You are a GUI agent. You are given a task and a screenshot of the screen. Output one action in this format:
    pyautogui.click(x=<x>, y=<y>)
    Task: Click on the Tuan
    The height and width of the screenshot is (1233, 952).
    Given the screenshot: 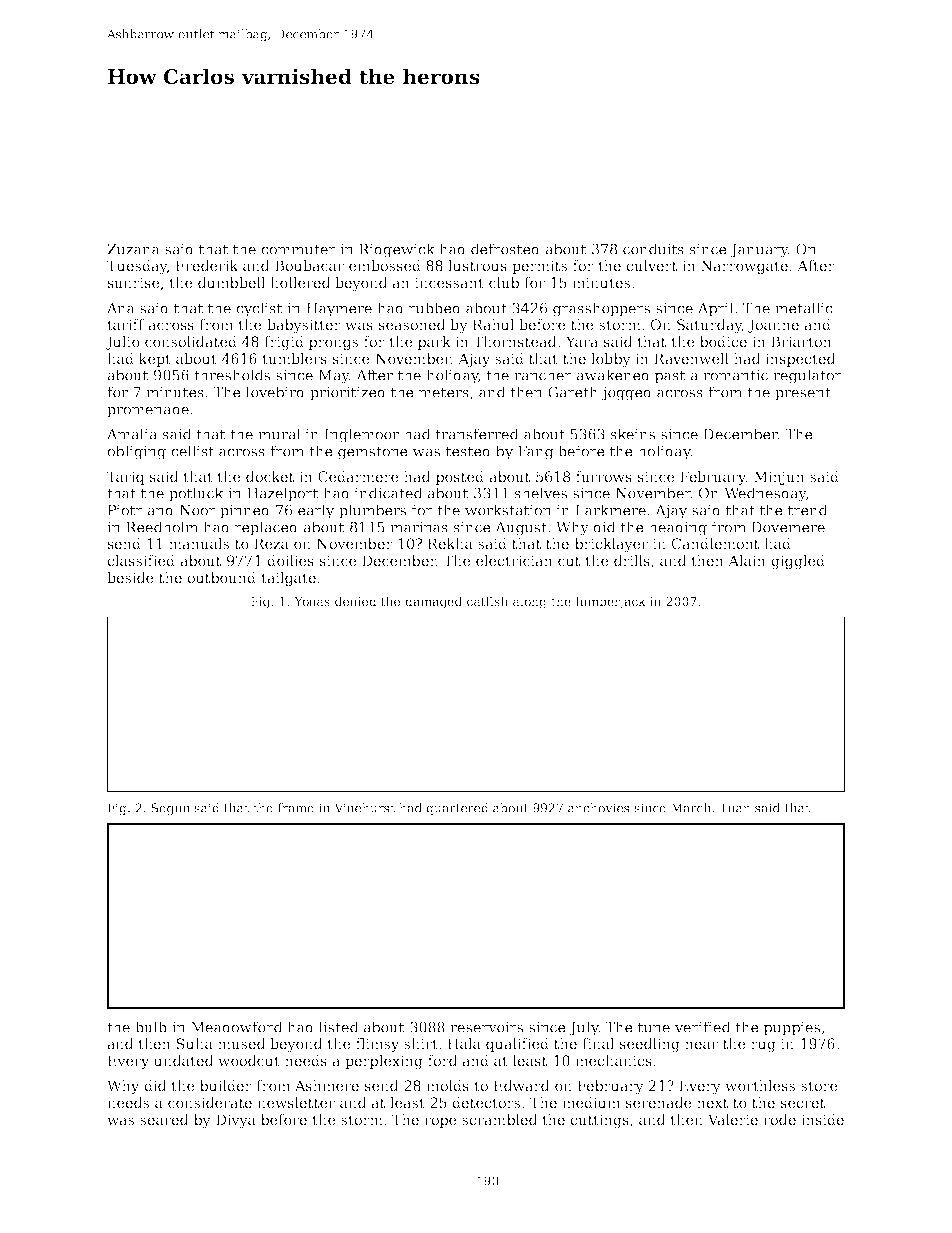 What is the action you would take?
    pyautogui.click(x=735, y=808)
